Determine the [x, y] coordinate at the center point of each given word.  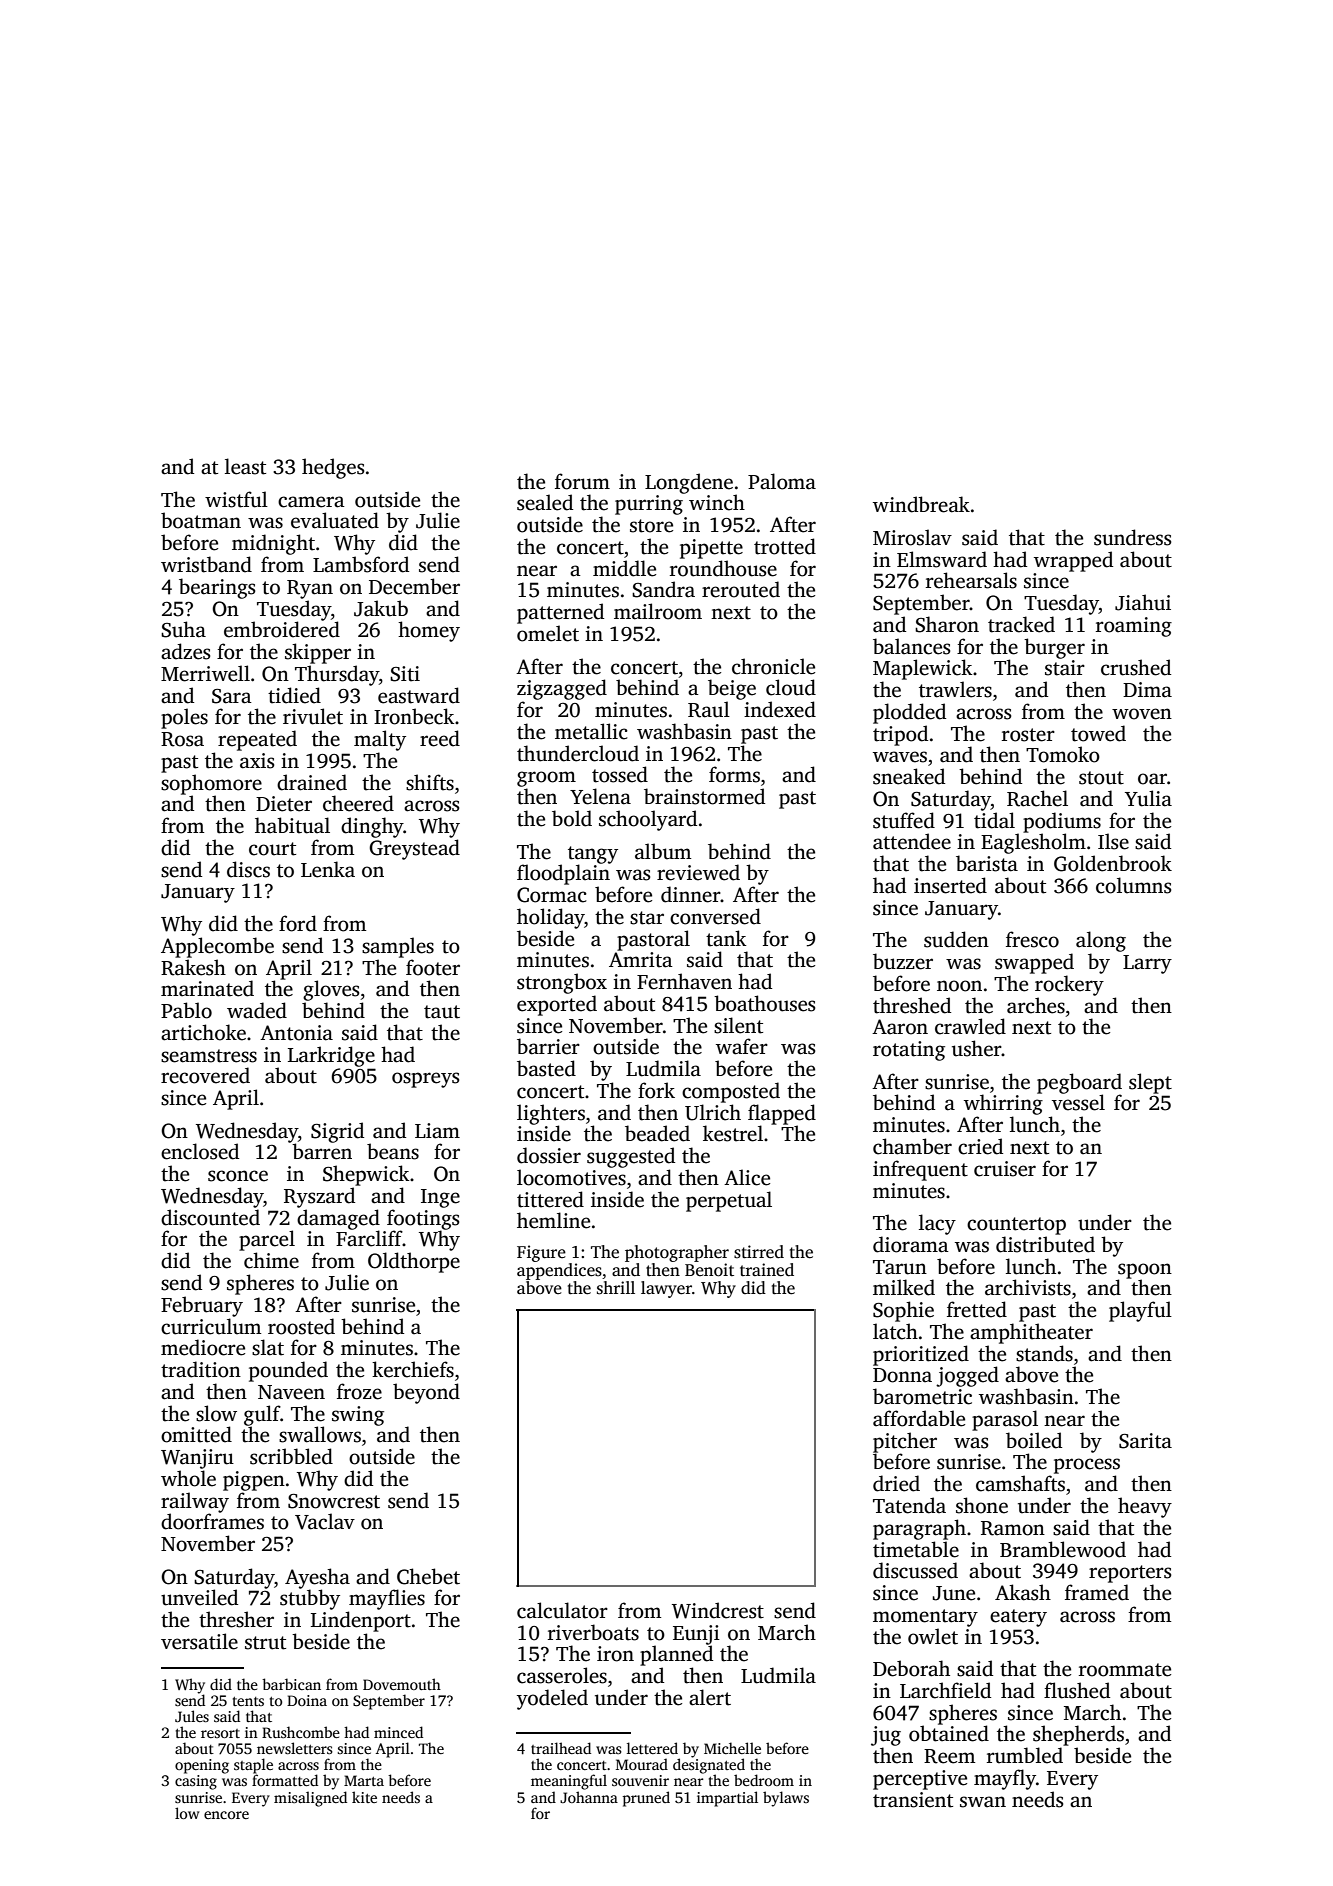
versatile [199, 1641]
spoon [1145, 1271]
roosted [301, 1326]
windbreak [921, 504]
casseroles [562, 1675]
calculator [562, 1610]
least [245, 466]
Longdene [689, 483]
